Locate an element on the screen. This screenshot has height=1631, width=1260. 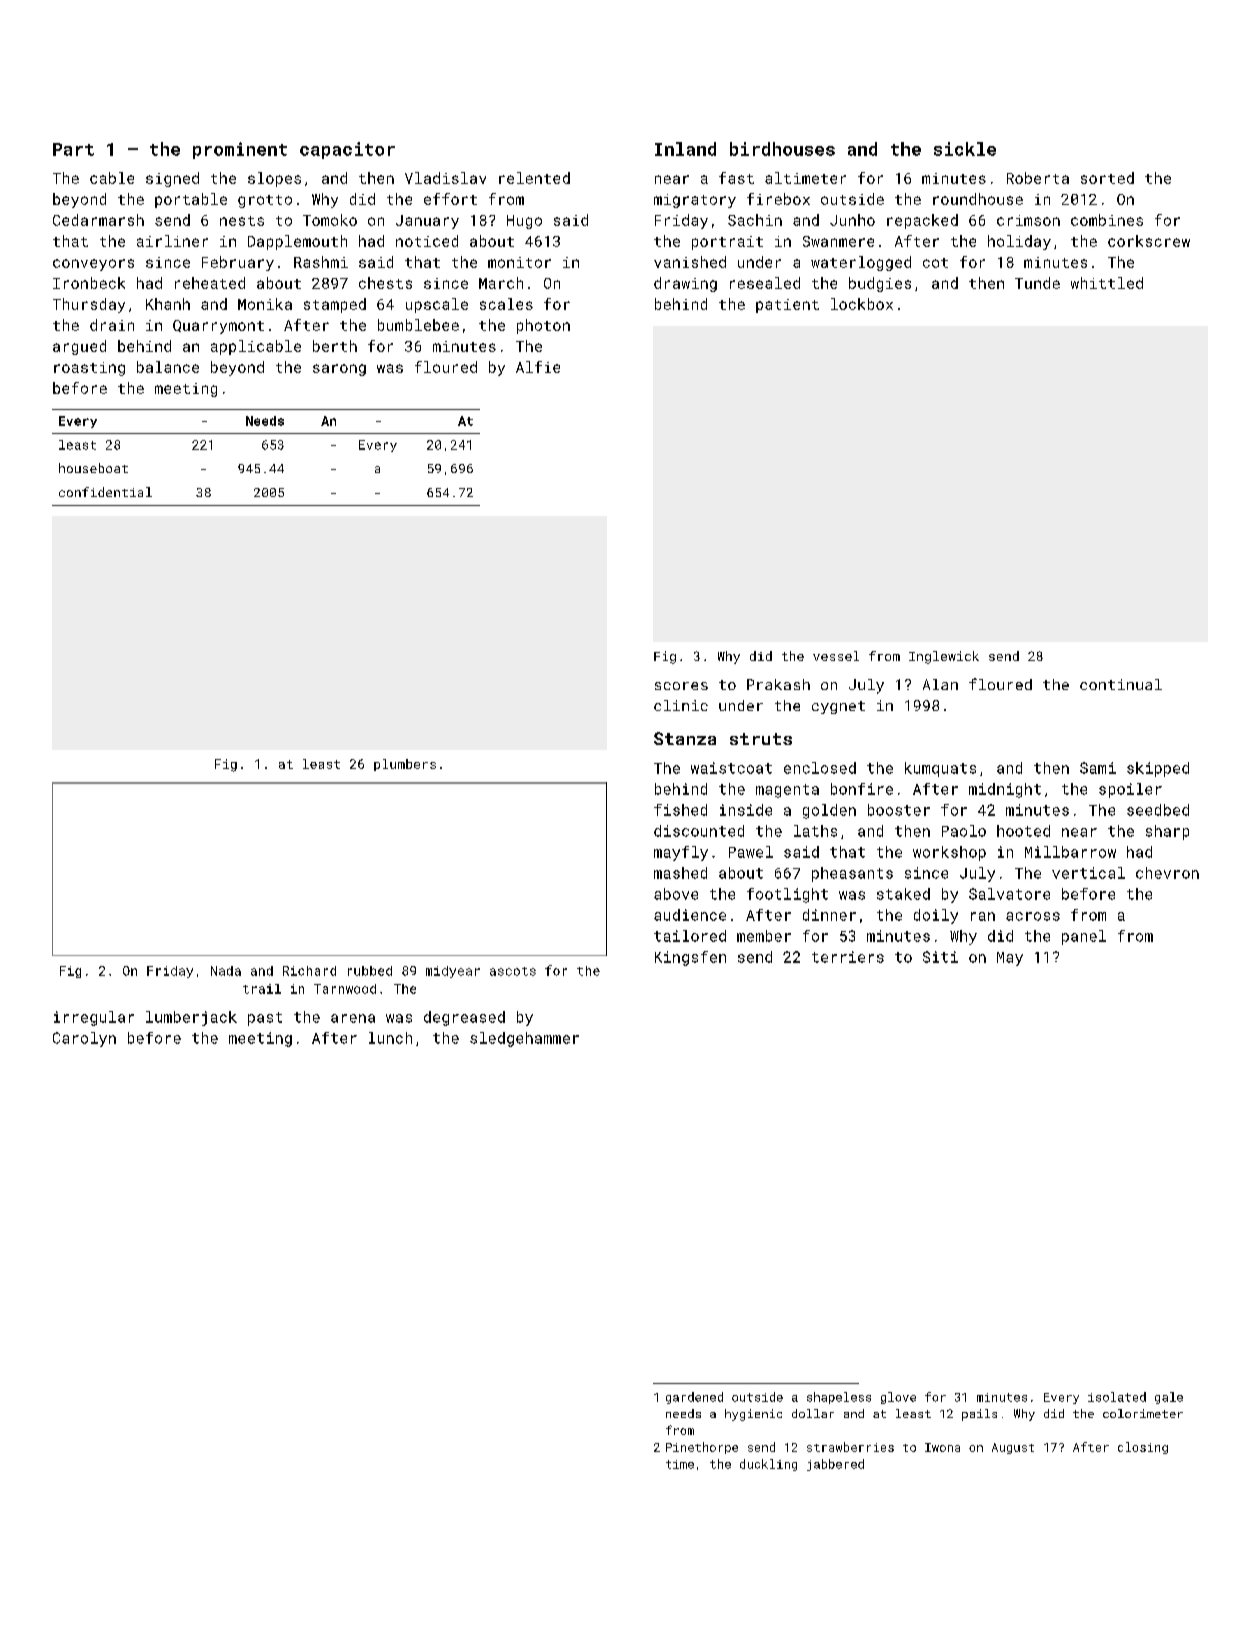
migratory is located at coordinates (695, 201).
